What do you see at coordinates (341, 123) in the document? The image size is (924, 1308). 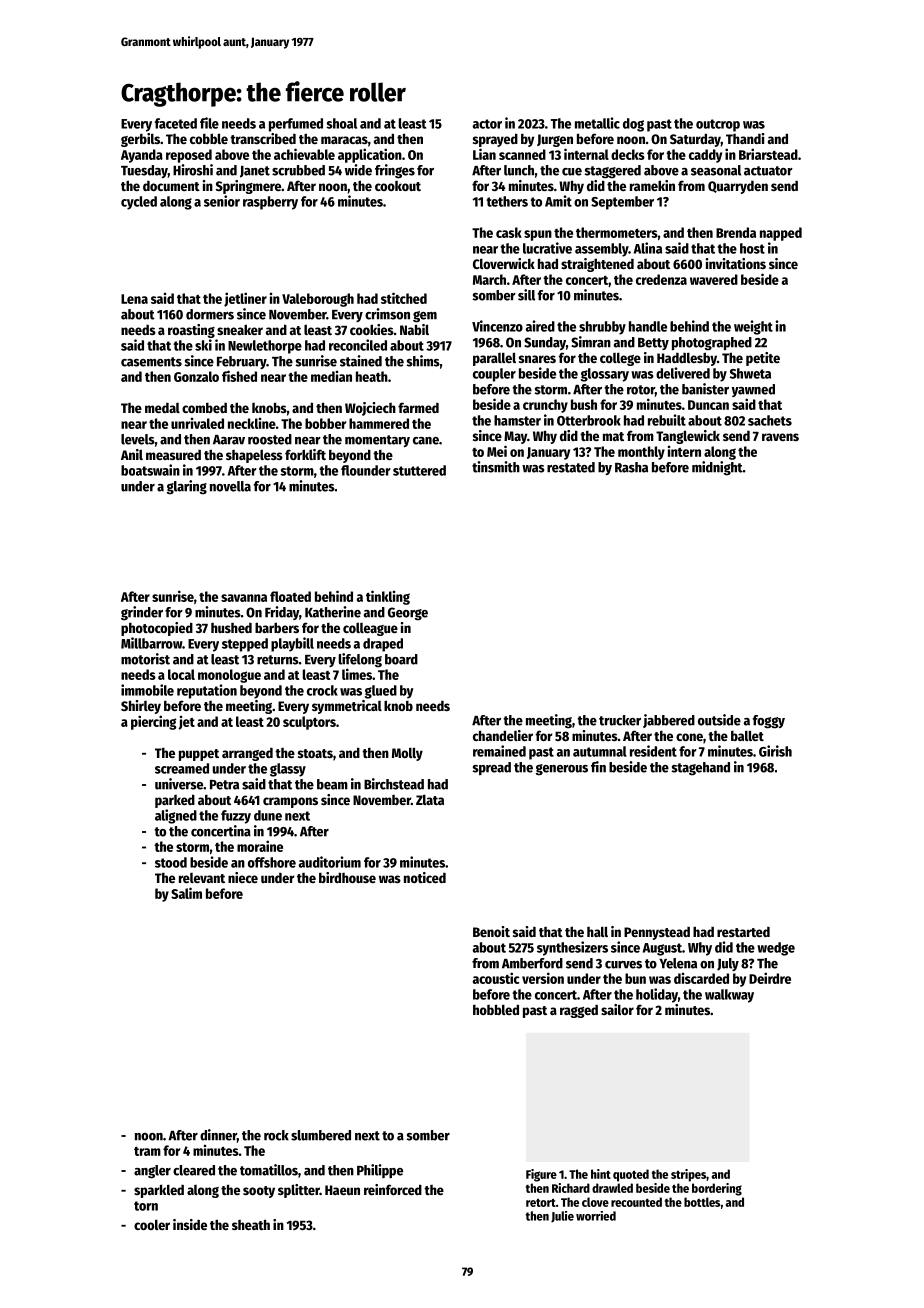 I see `shoal` at bounding box center [341, 123].
